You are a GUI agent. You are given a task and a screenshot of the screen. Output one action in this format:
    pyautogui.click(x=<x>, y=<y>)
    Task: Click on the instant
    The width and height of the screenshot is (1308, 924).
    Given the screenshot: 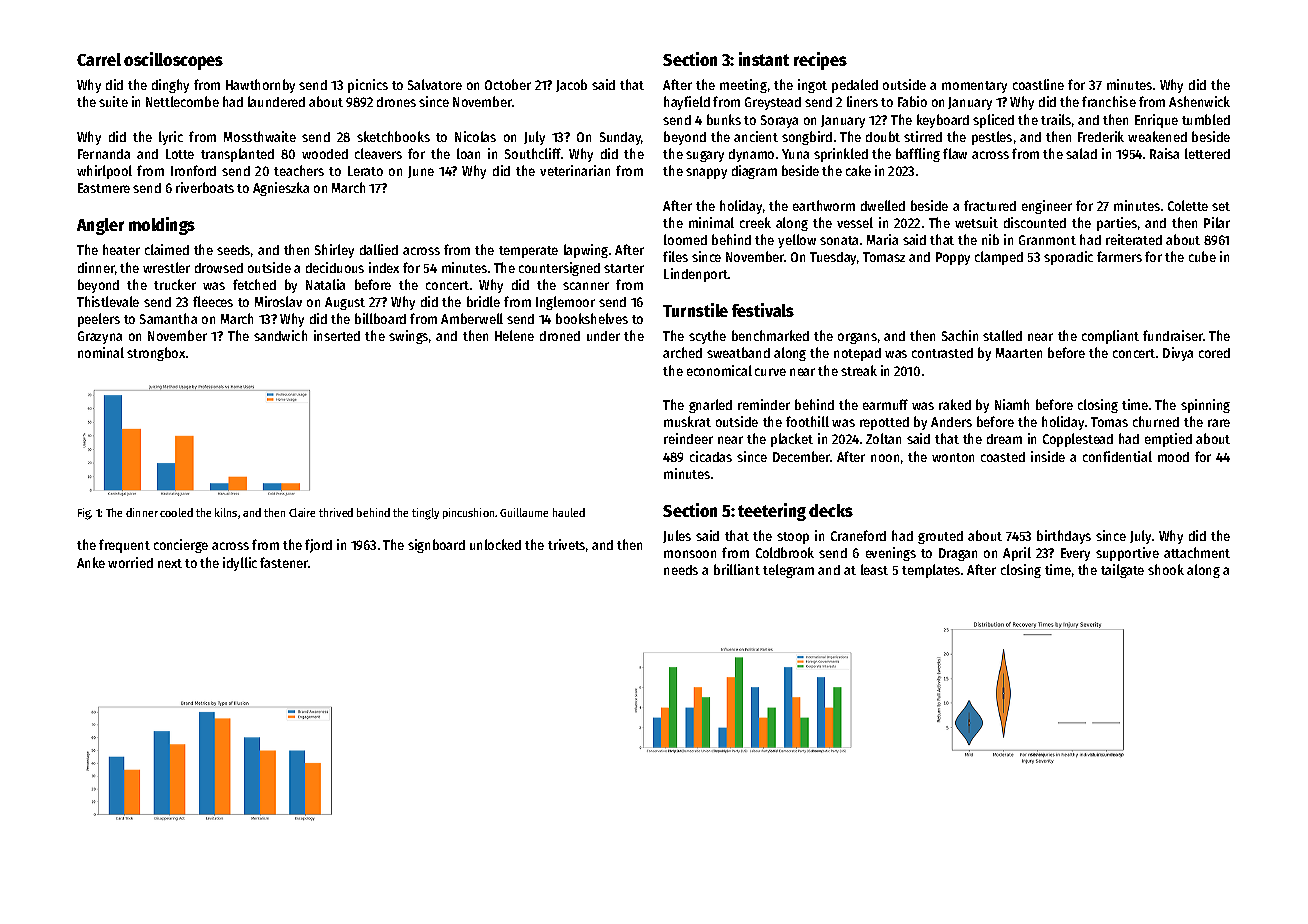 What is the action you would take?
    pyautogui.click(x=764, y=59)
